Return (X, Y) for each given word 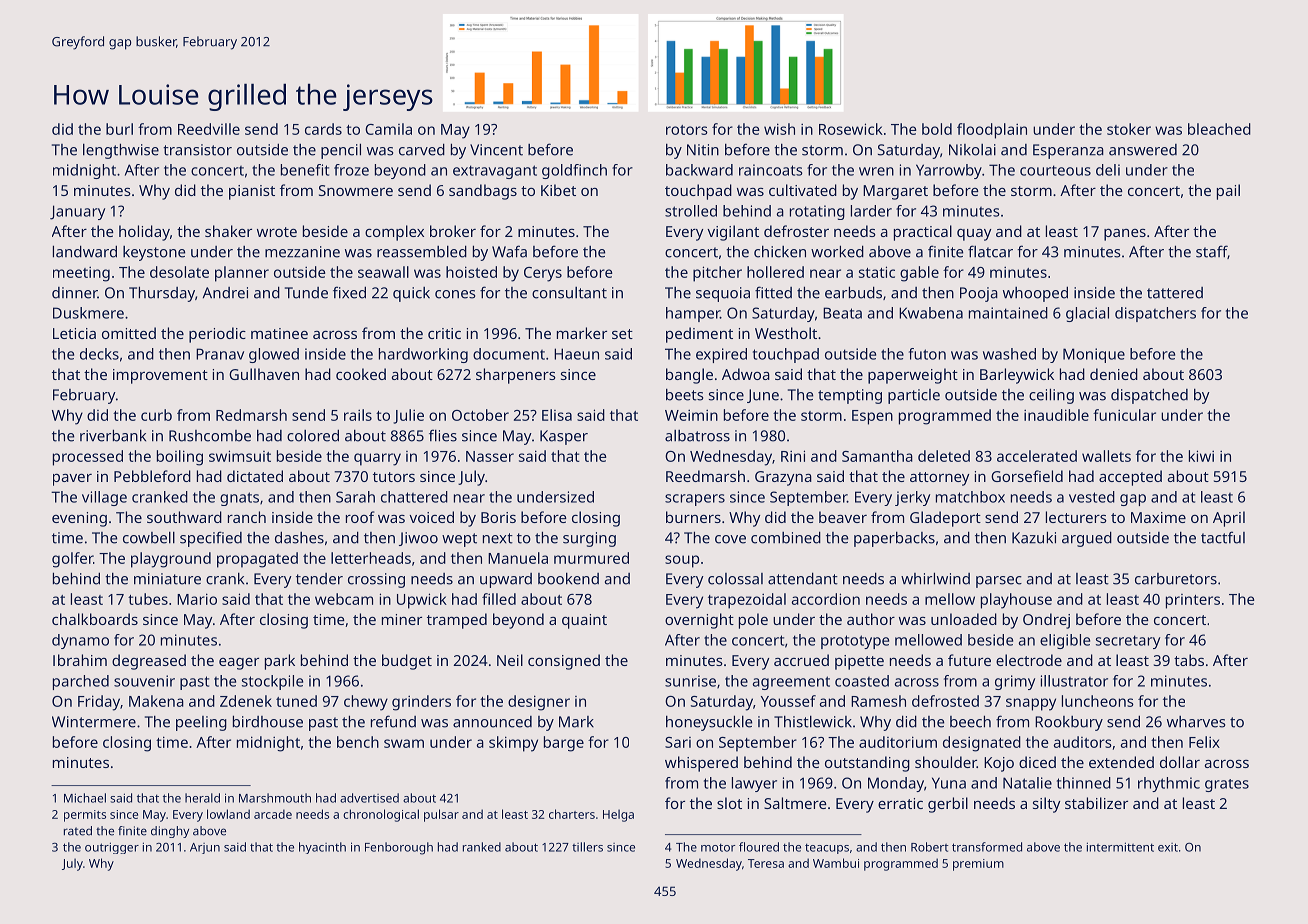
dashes (299, 537)
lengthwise (121, 151)
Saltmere (795, 803)
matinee (279, 333)
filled (499, 599)
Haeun (576, 354)
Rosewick (851, 129)
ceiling (1051, 396)
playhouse (1016, 601)
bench (358, 742)
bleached (1219, 129)
